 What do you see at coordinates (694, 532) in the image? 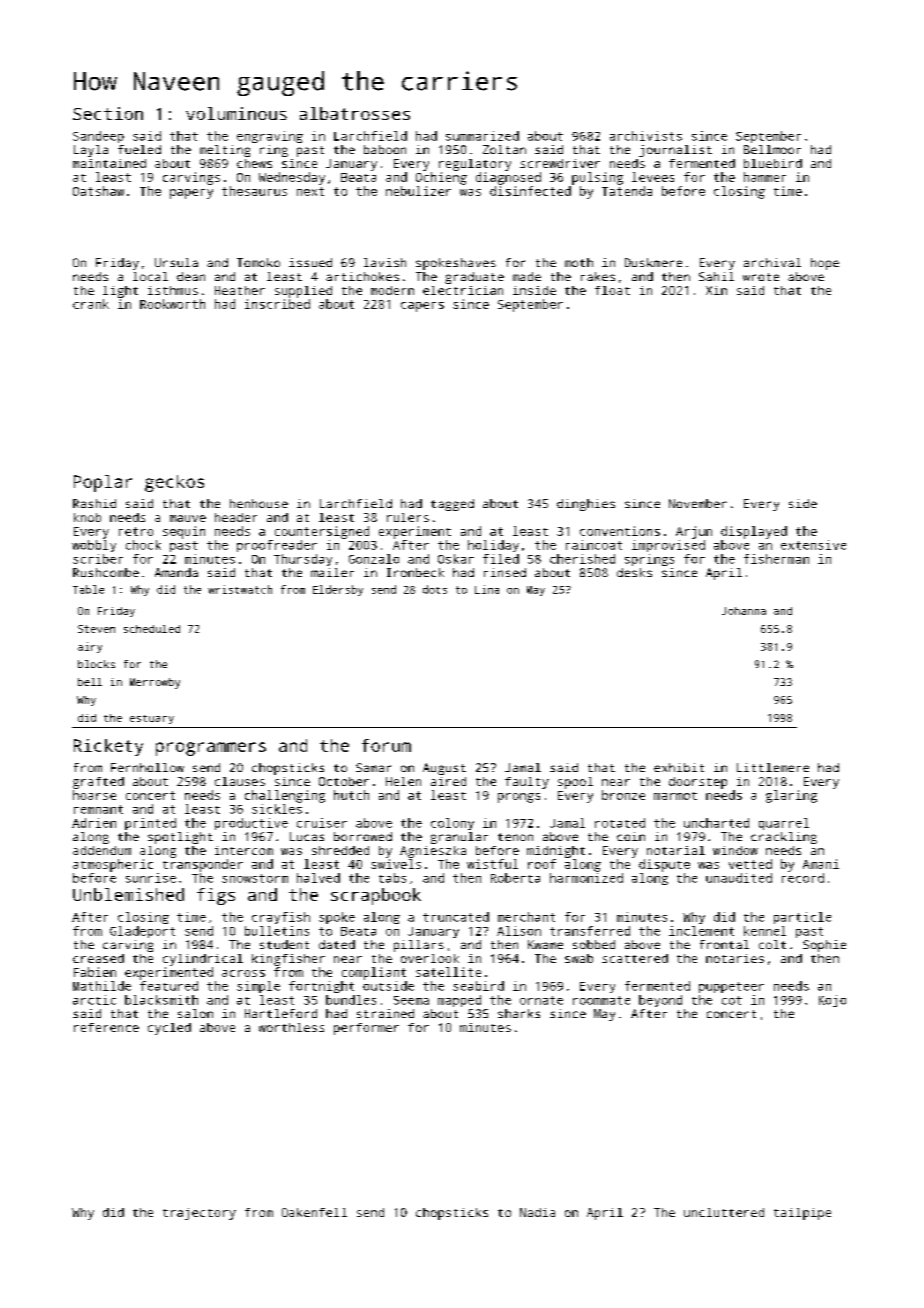
I see `Arjun` at bounding box center [694, 532].
